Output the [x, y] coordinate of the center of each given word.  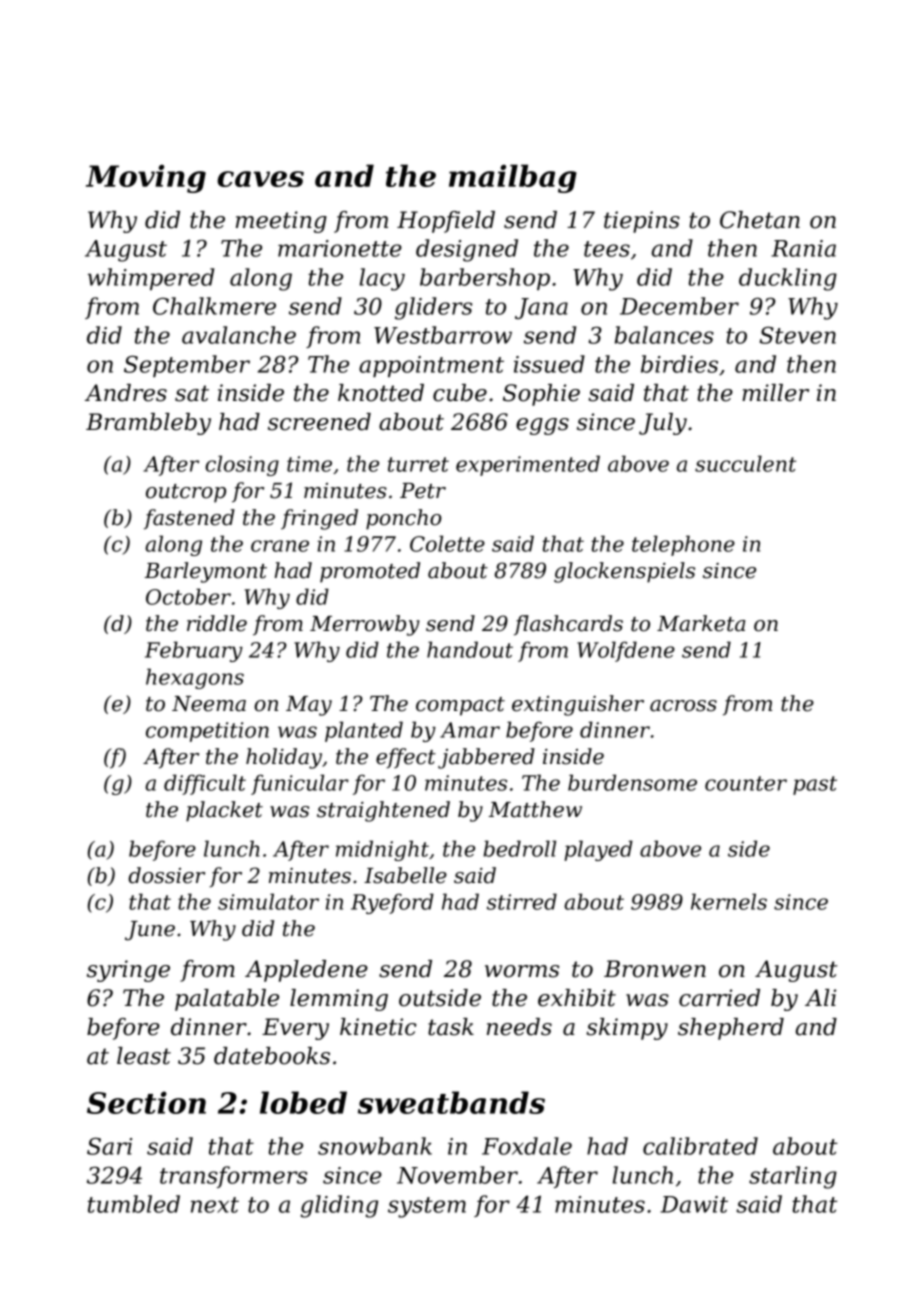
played [598, 850]
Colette [447, 543]
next [215, 1205]
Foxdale [527, 1146]
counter [746, 783]
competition [207, 732]
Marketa [701, 623]
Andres [126, 393]
